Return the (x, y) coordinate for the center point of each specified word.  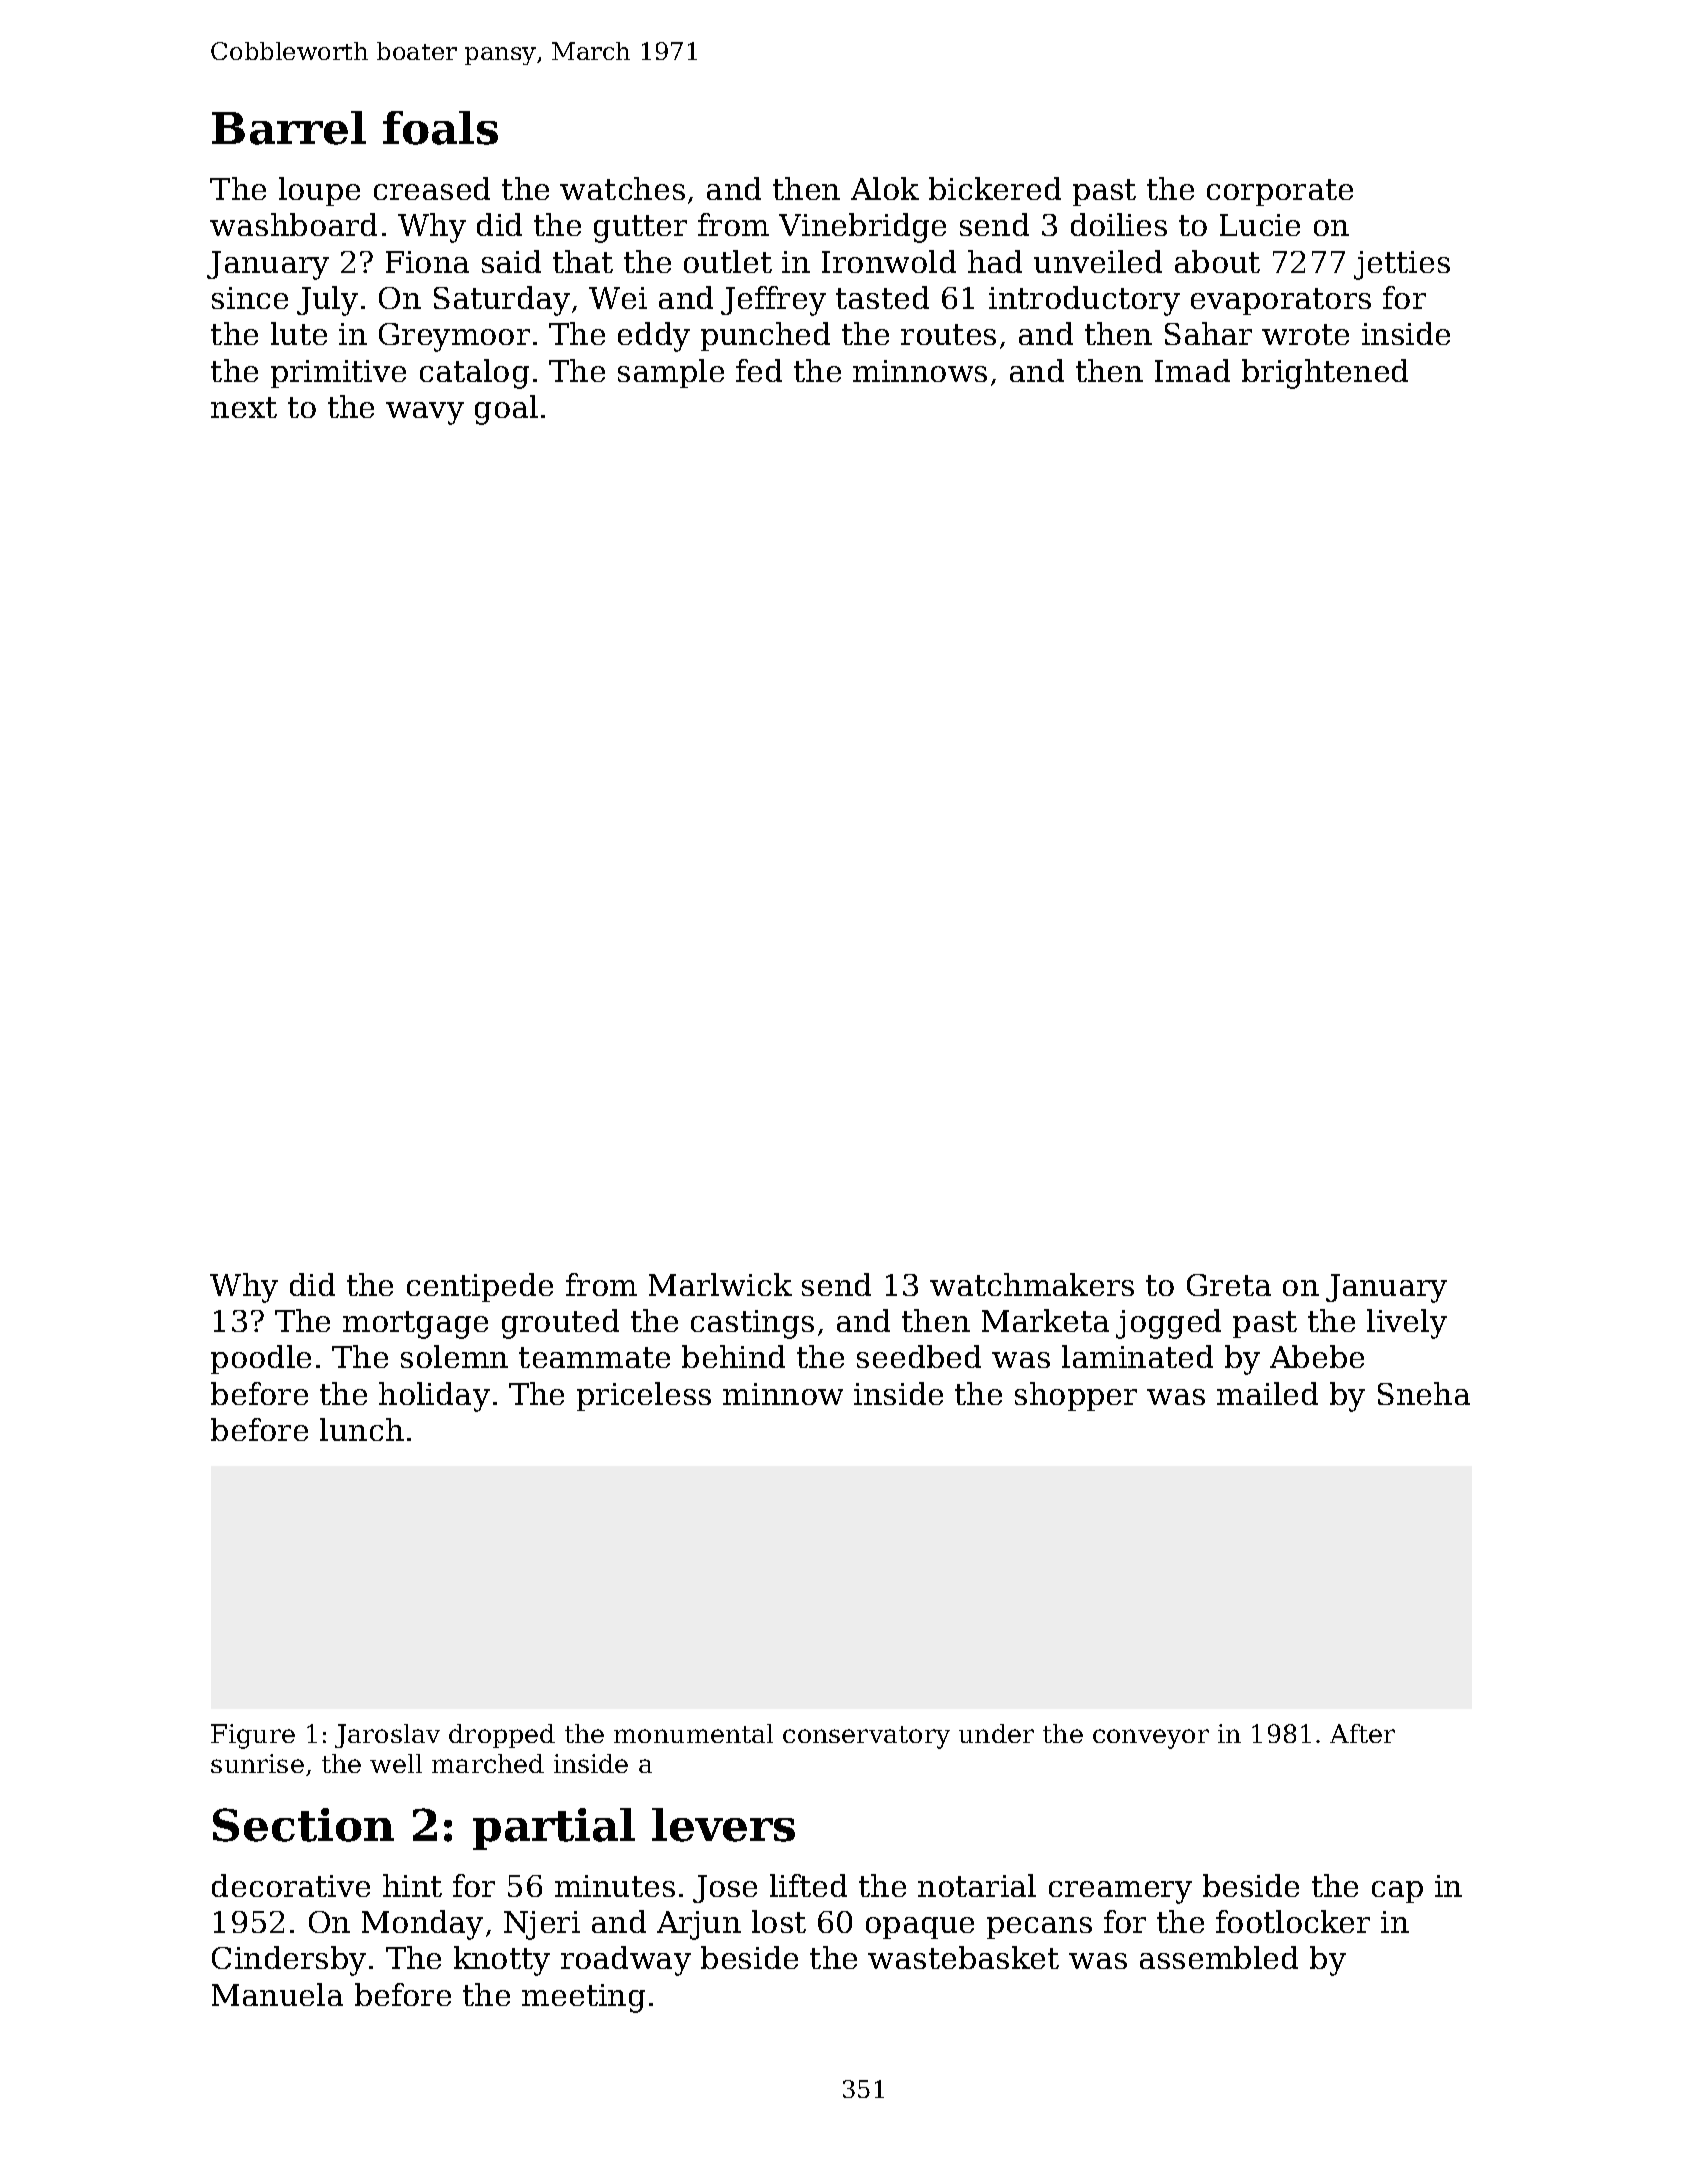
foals (440, 128)
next (244, 407)
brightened (1325, 374)
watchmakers (1032, 1284)
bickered (995, 188)
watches (622, 188)
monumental (693, 1733)
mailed (1267, 1393)
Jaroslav (387, 1736)
